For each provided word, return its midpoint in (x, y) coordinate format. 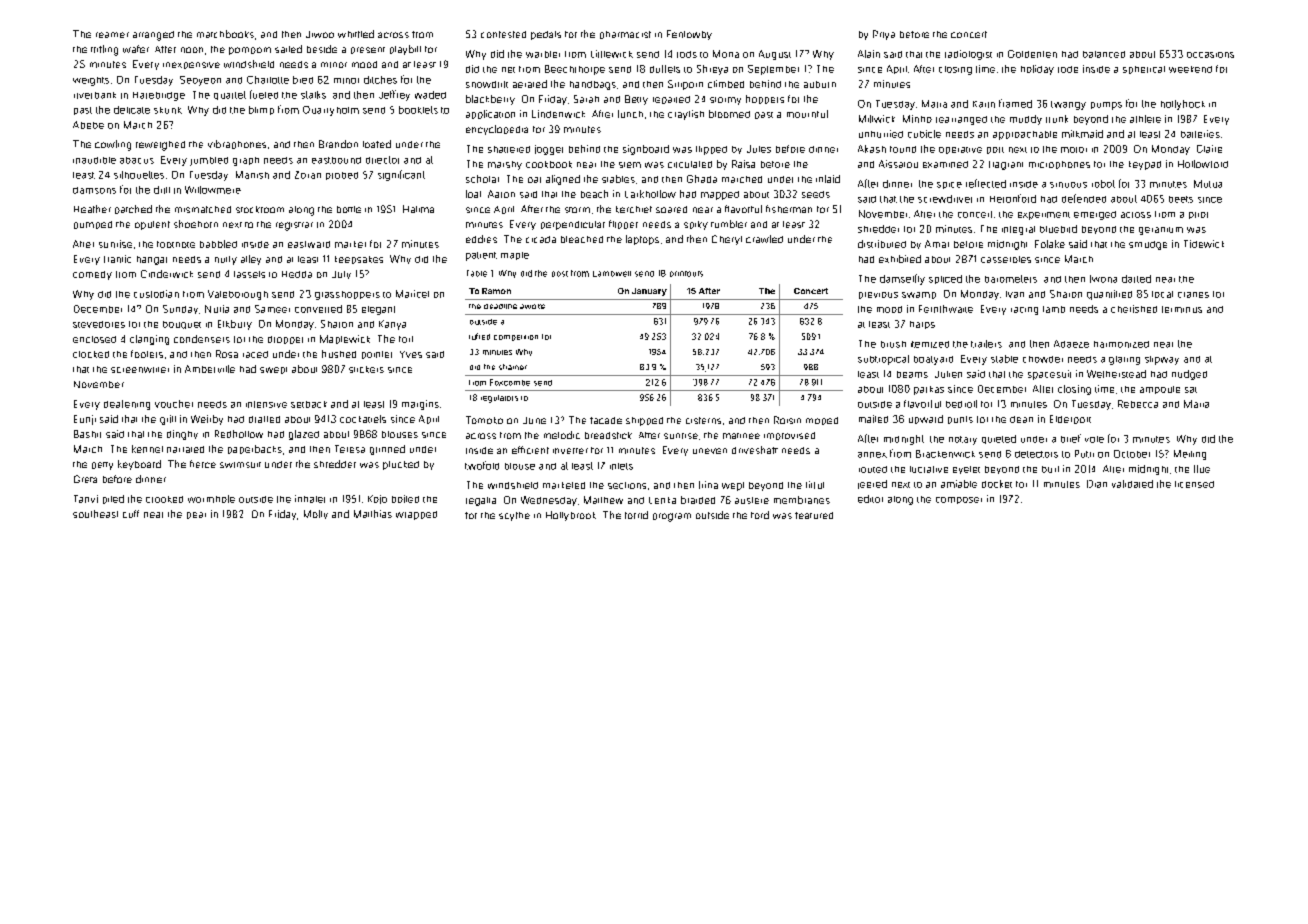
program (672, 517)
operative (960, 150)
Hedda (297, 274)
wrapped (416, 515)
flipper (623, 224)
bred (303, 80)
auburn (820, 84)
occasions (1210, 55)
